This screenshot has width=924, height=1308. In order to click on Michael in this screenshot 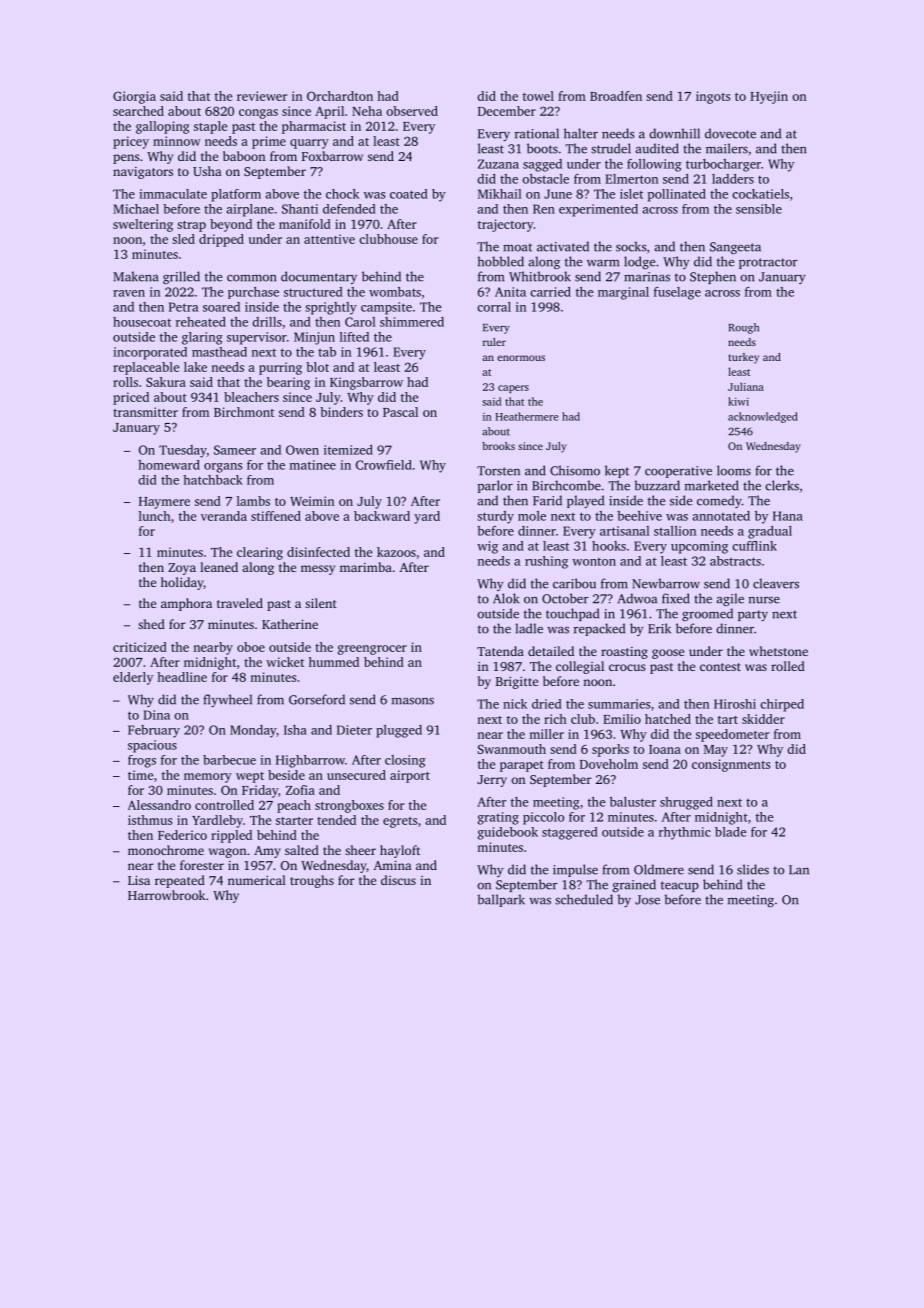, I will do `click(136, 209)`.
